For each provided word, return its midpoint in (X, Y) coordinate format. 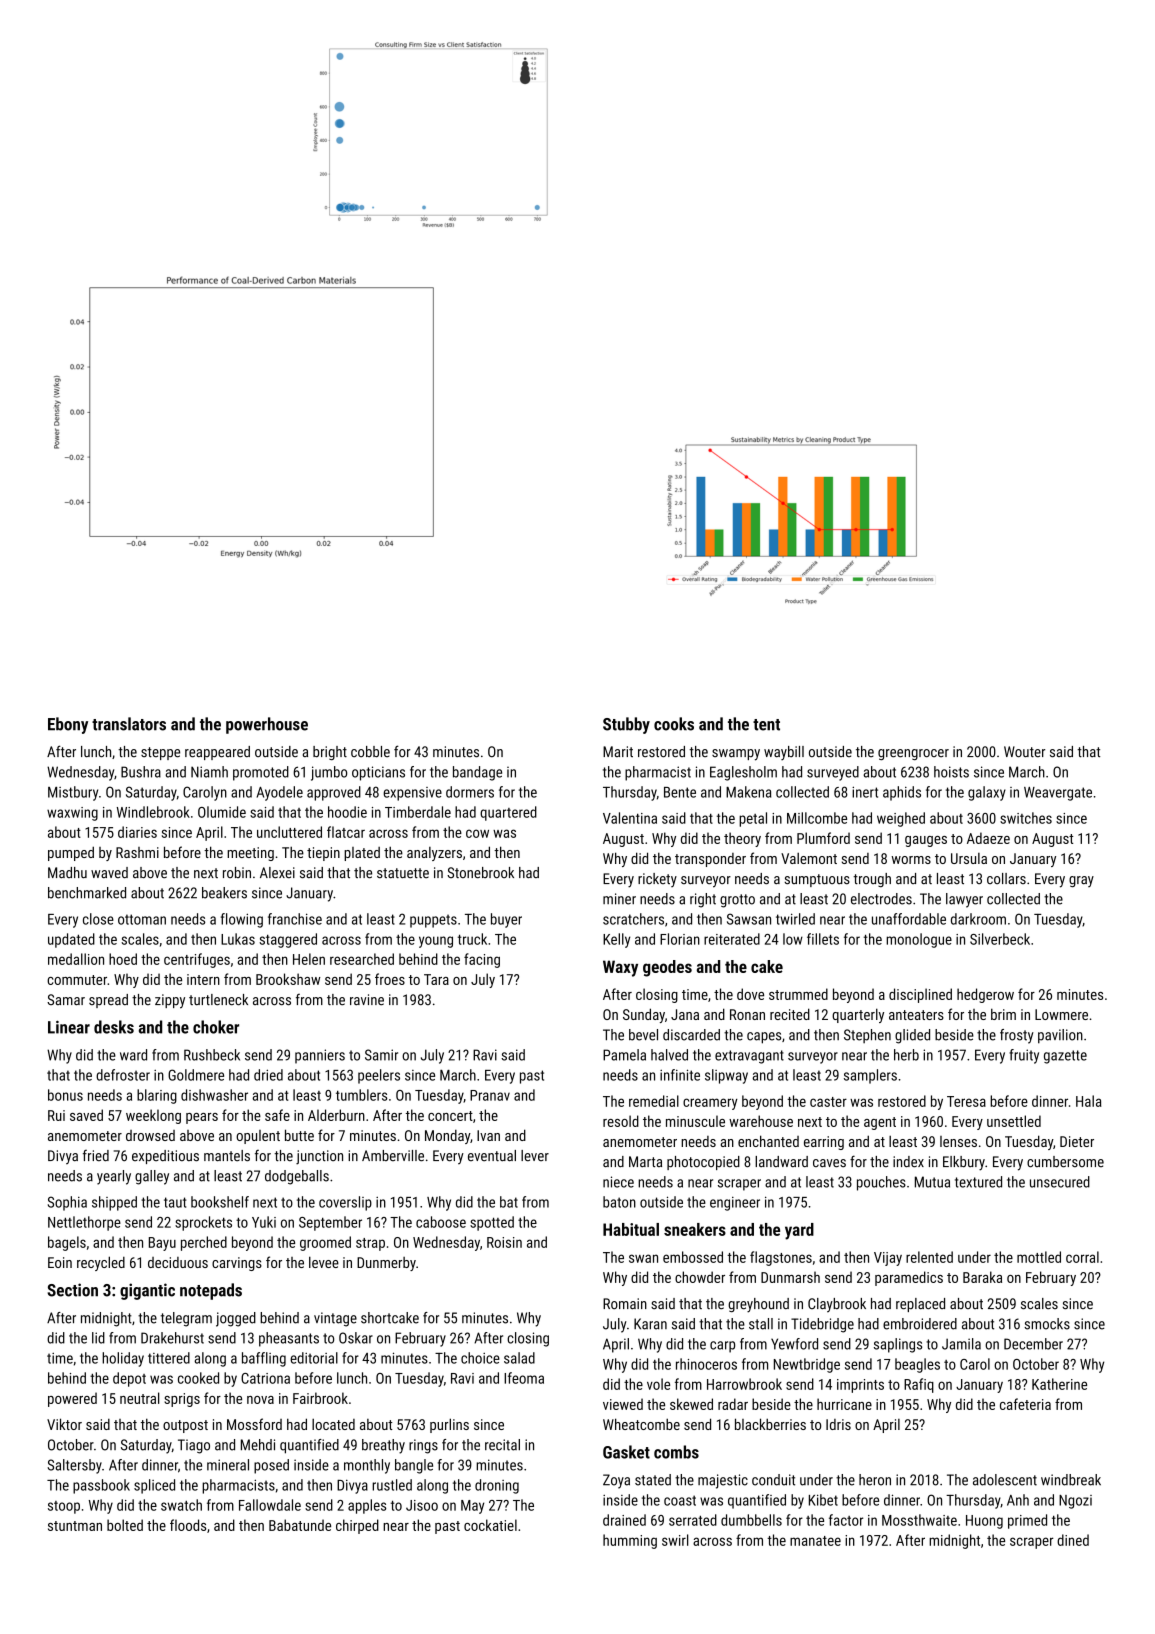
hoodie (347, 812)
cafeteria (1025, 1404)
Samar (66, 1000)
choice (480, 1358)
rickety (657, 880)
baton (619, 1202)
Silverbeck (1000, 939)
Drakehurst (172, 1338)
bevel (643, 1035)
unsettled (1014, 1121)
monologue (919, 940)
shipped (114, 1203)
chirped (357, 1526)
